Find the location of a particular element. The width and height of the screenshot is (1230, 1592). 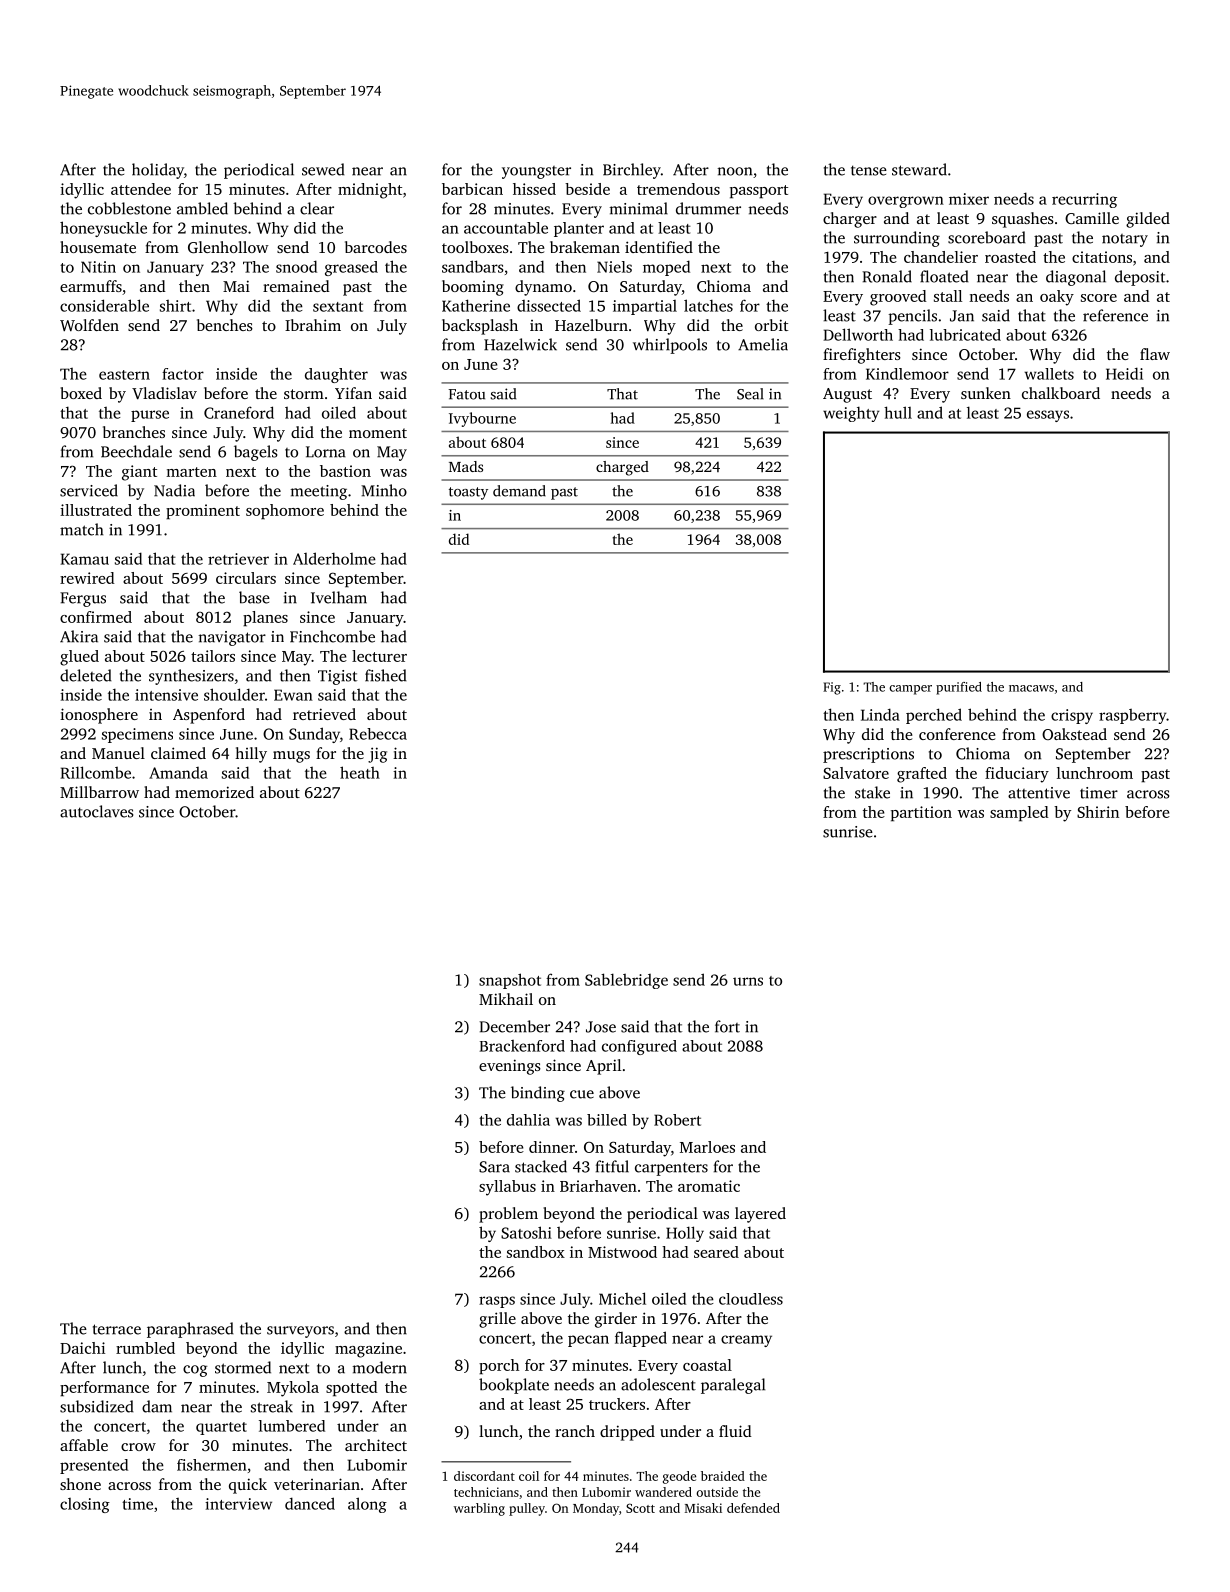

fort is located at coordinates (727, 1026).
